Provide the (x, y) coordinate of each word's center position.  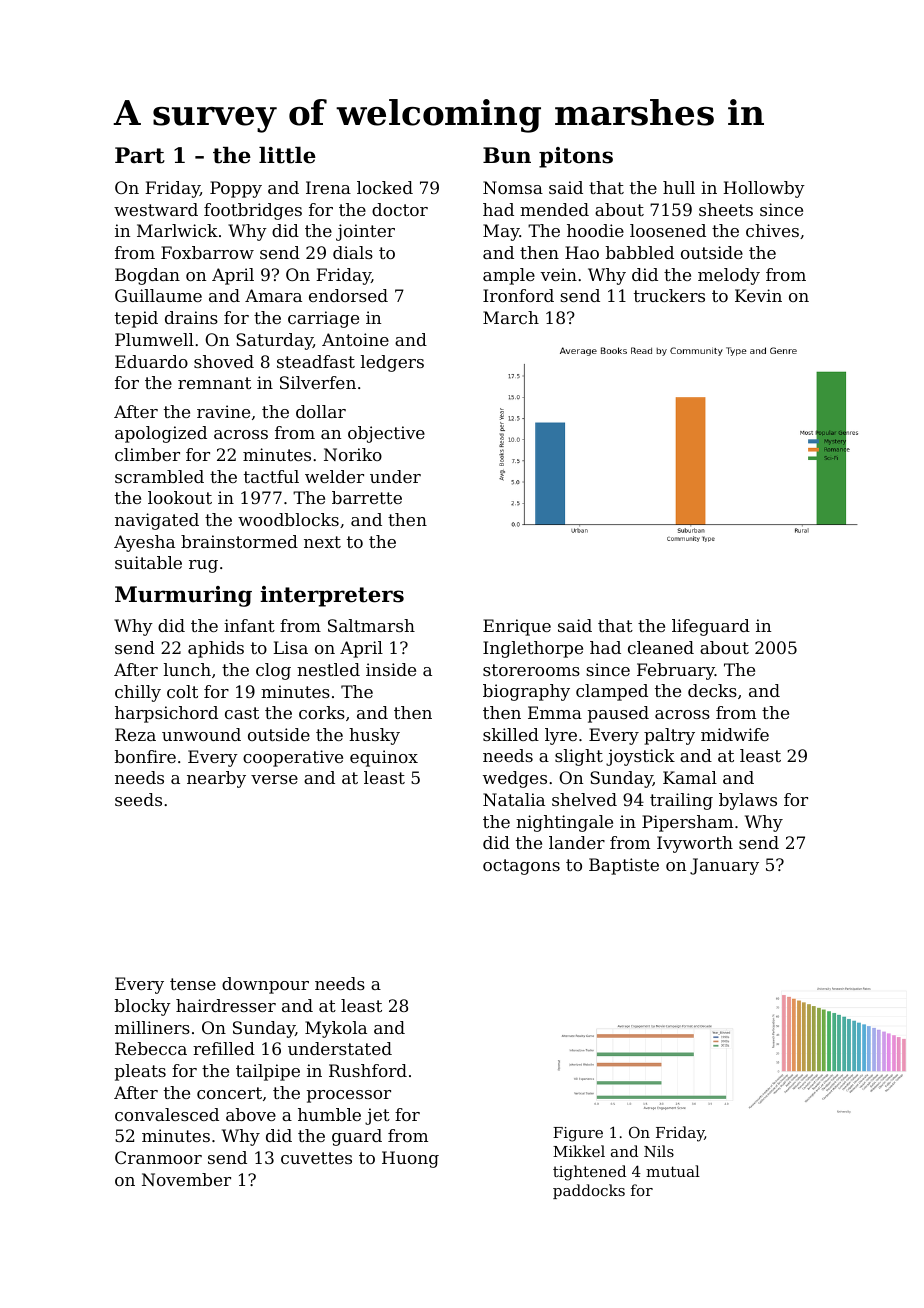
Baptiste (624, 866)
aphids (216, 649)
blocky (143, 1007)
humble (329, 1114)
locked (385, 187)
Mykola (336, 1029)
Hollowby (764, 189)
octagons (521, 867)
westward (156, 209)
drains (191, 317)
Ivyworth (695, 844)
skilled (511, 734)
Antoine (355, 339)
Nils (659, 1151)
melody (729, 276)
